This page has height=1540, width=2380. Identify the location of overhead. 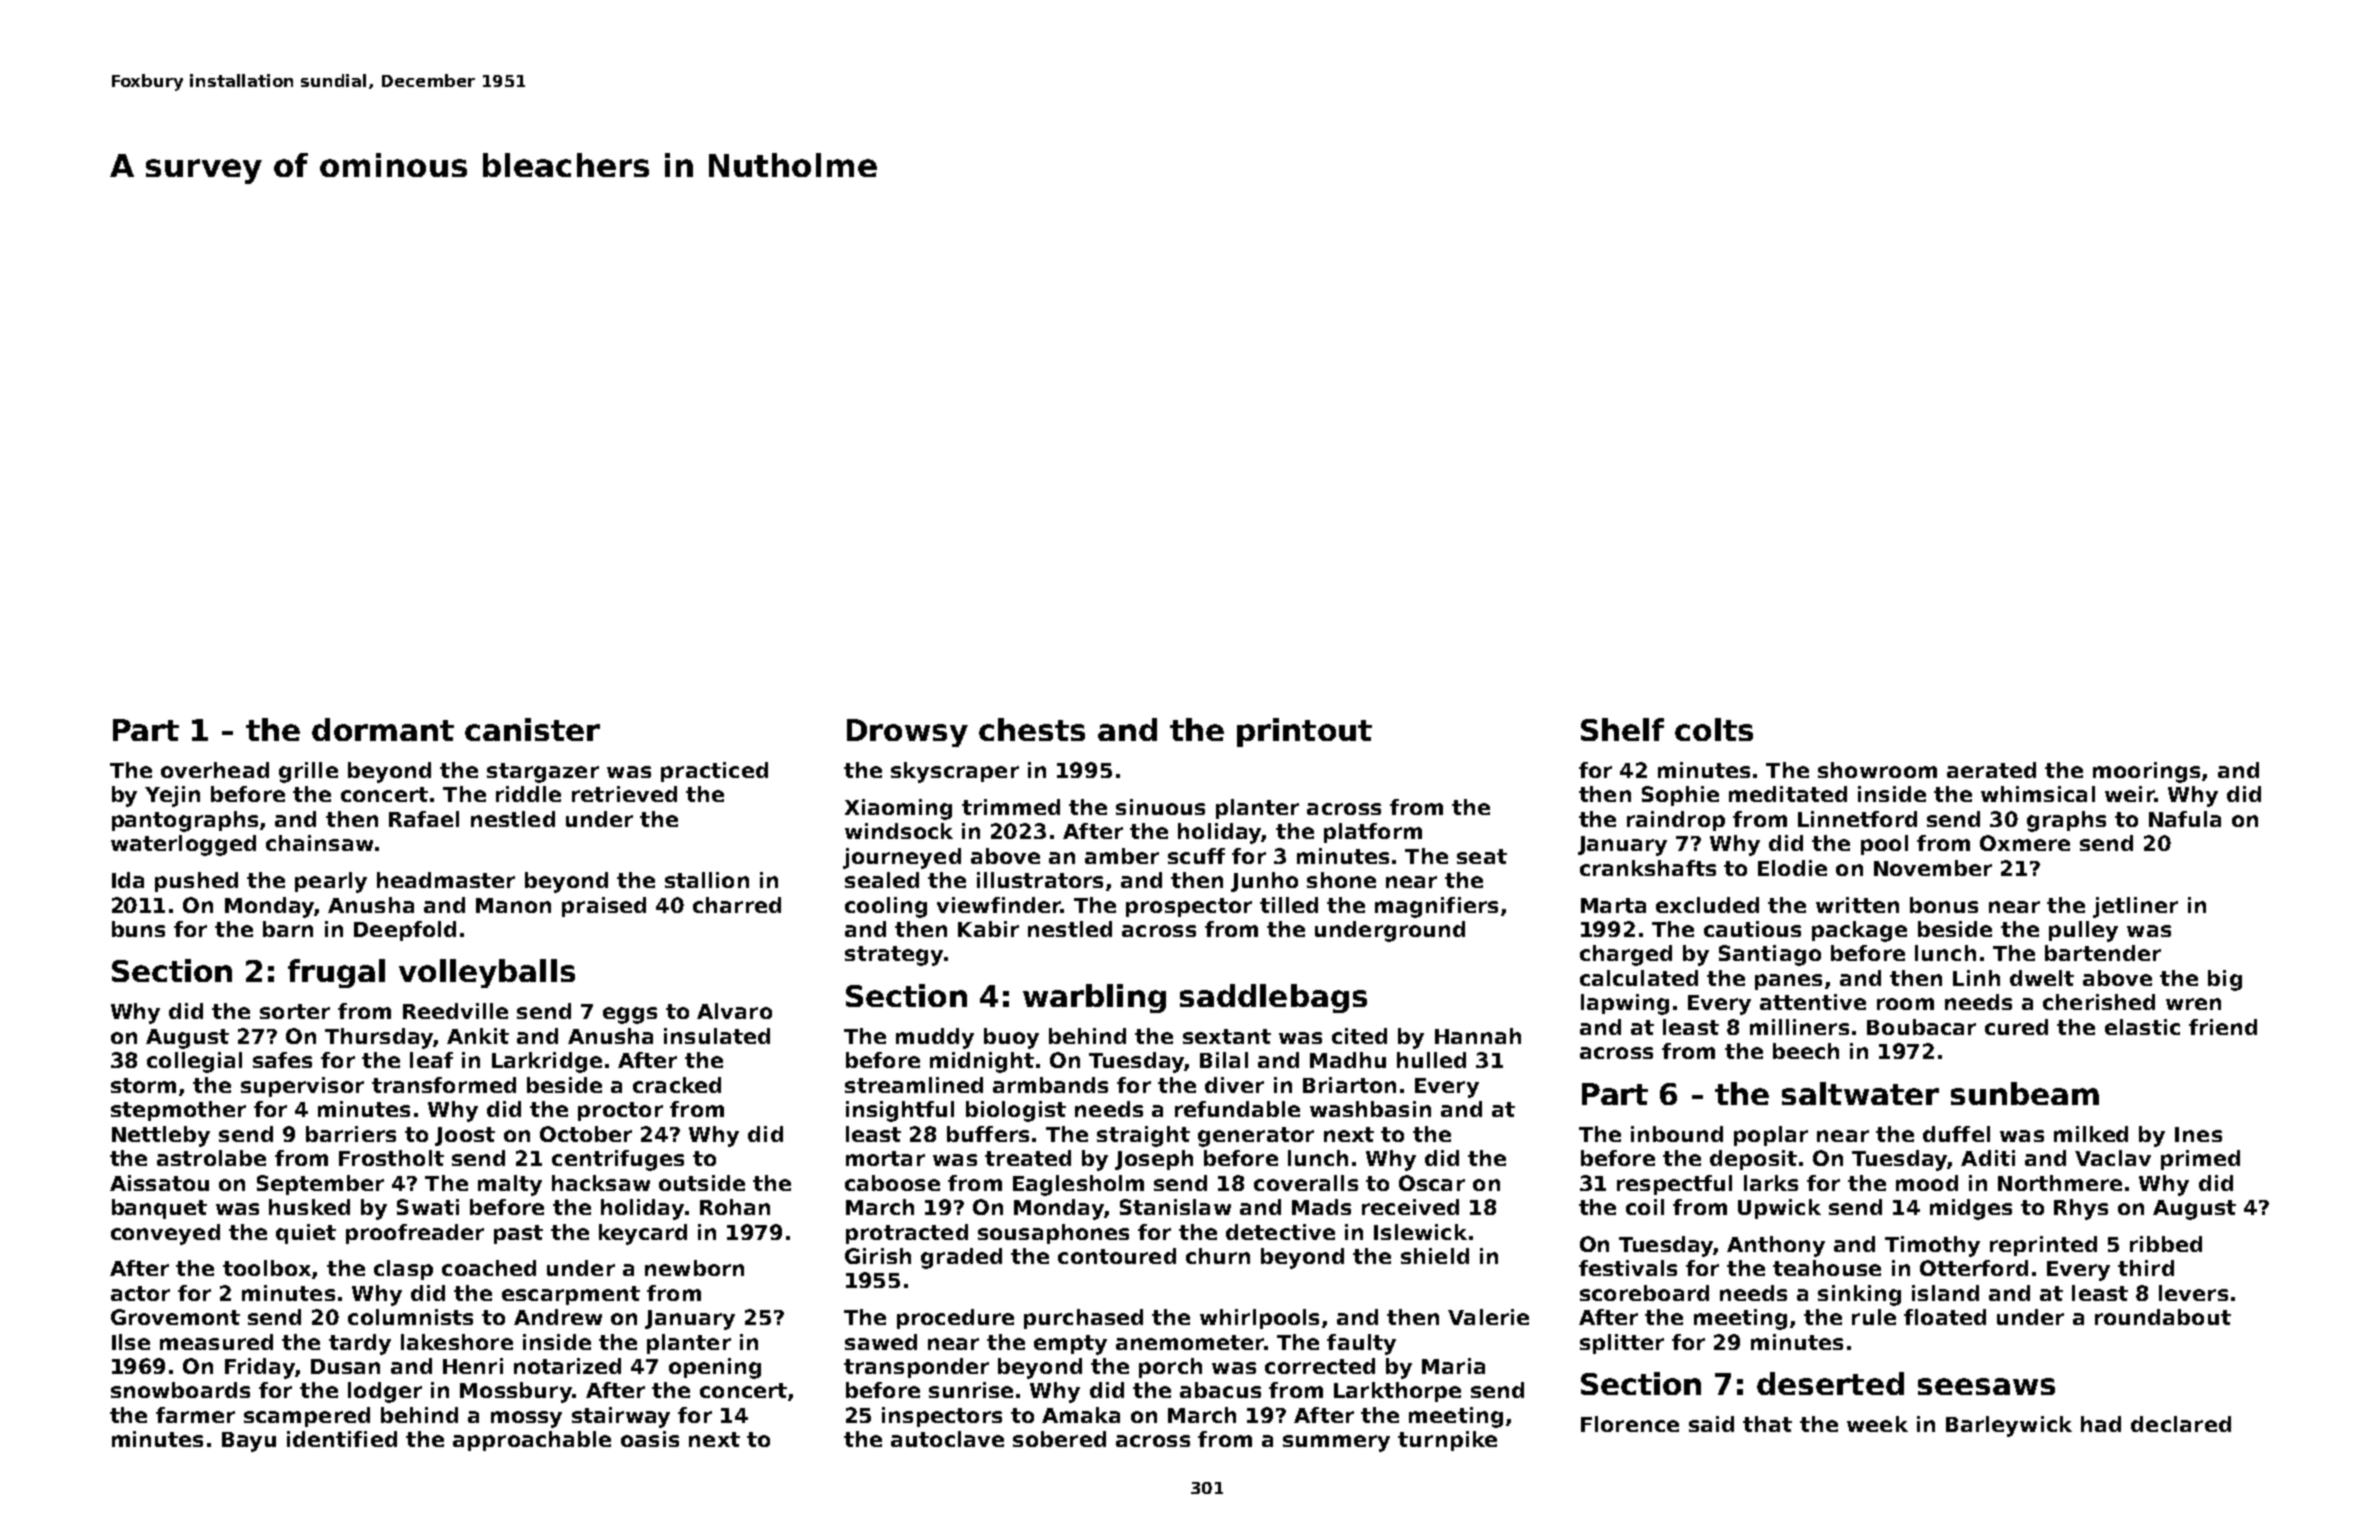
(215, 770).
